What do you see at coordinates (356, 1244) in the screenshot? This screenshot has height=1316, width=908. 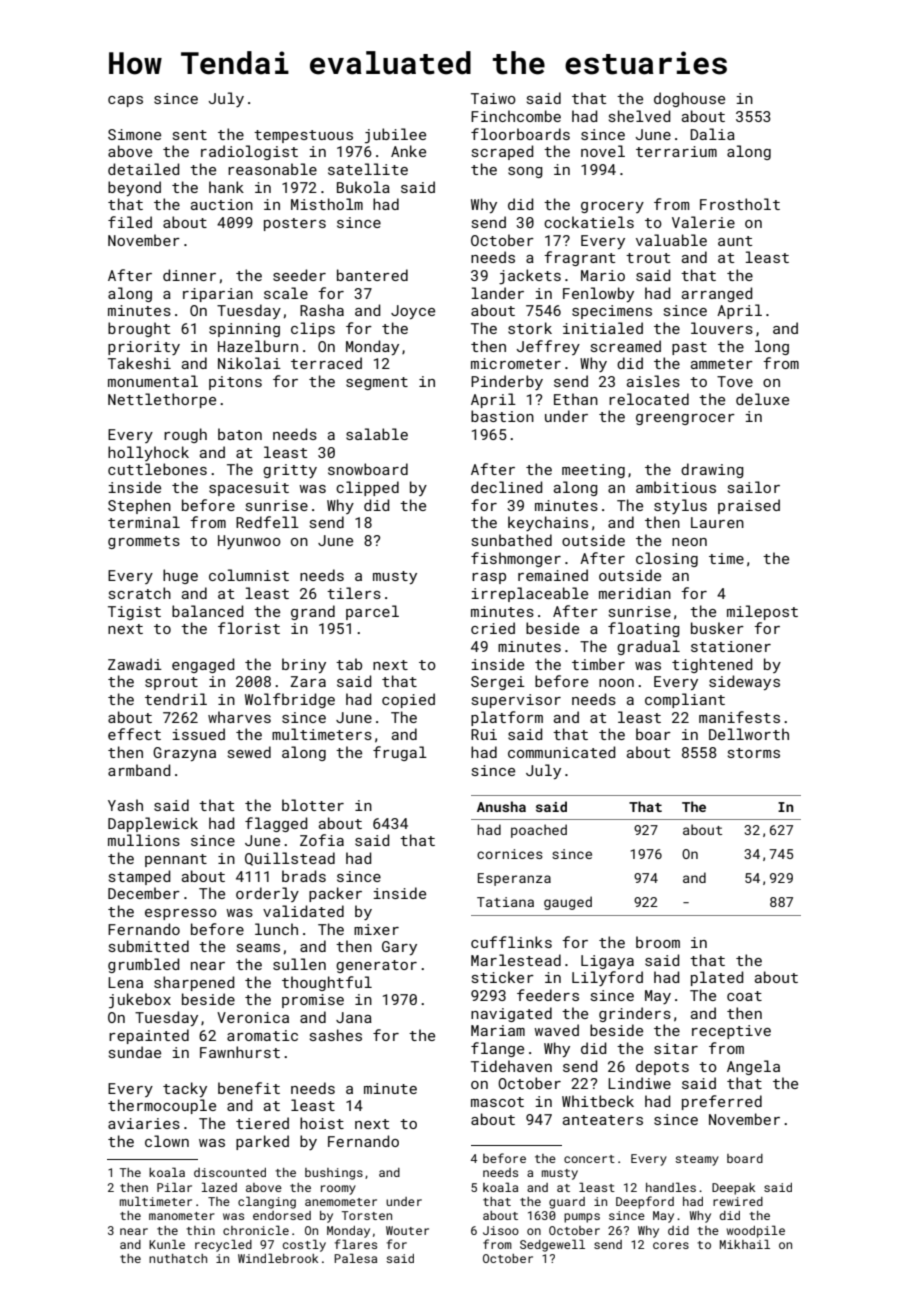 I see `flares` at bounding box center [356, 1244].
